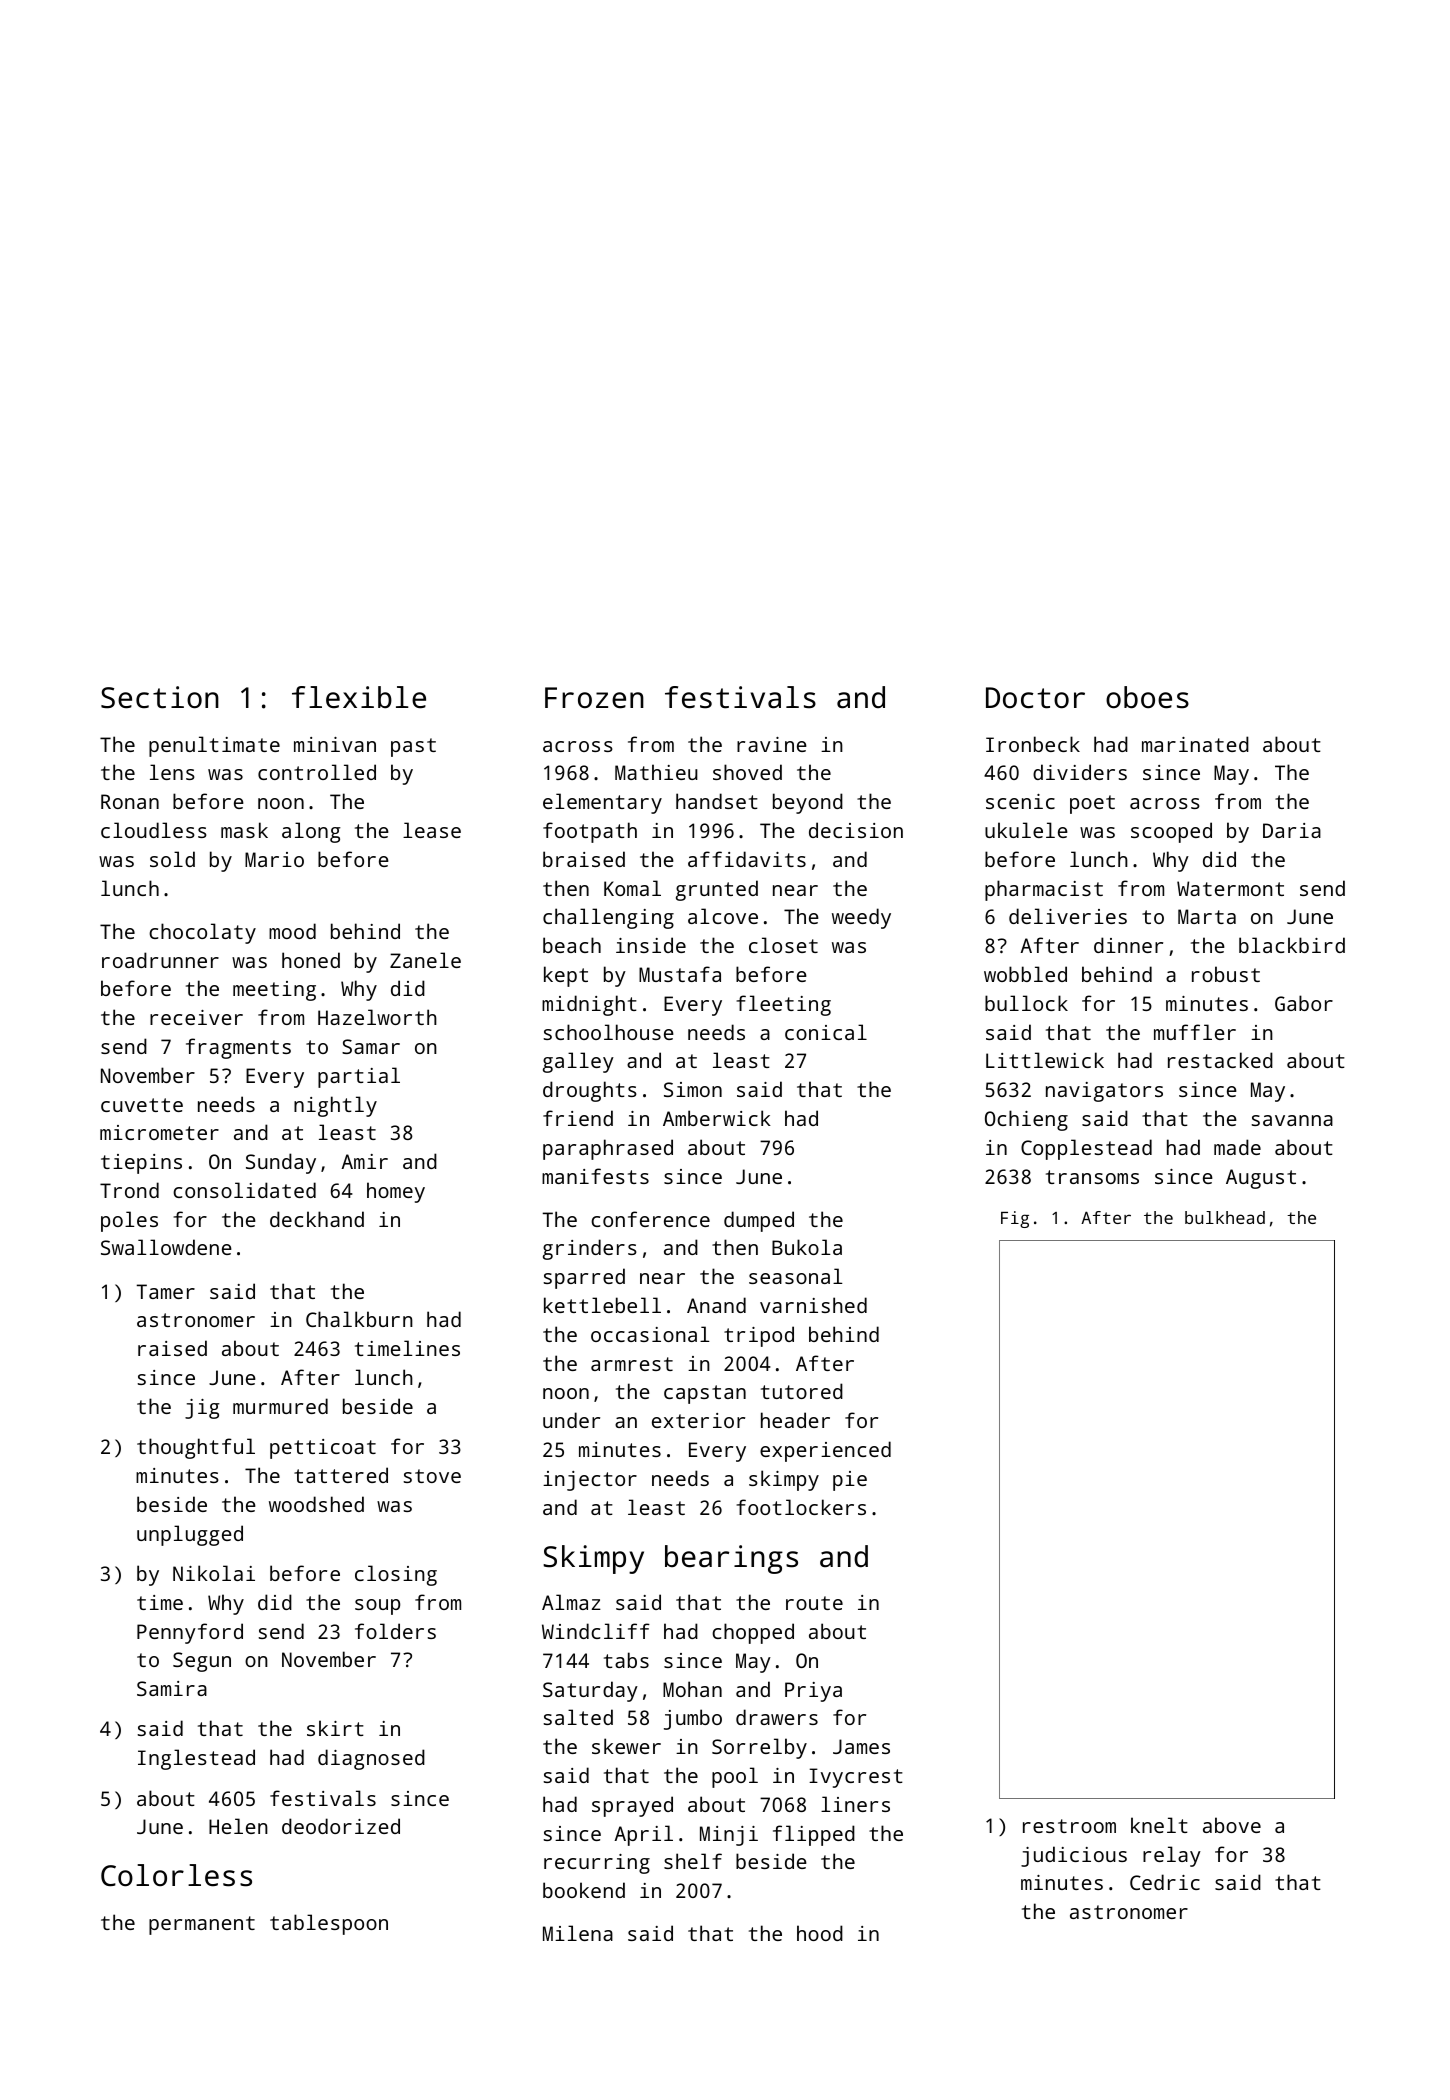 The image size is (1450, 2100). I want to click on transoms, so click(1092, 1177).
